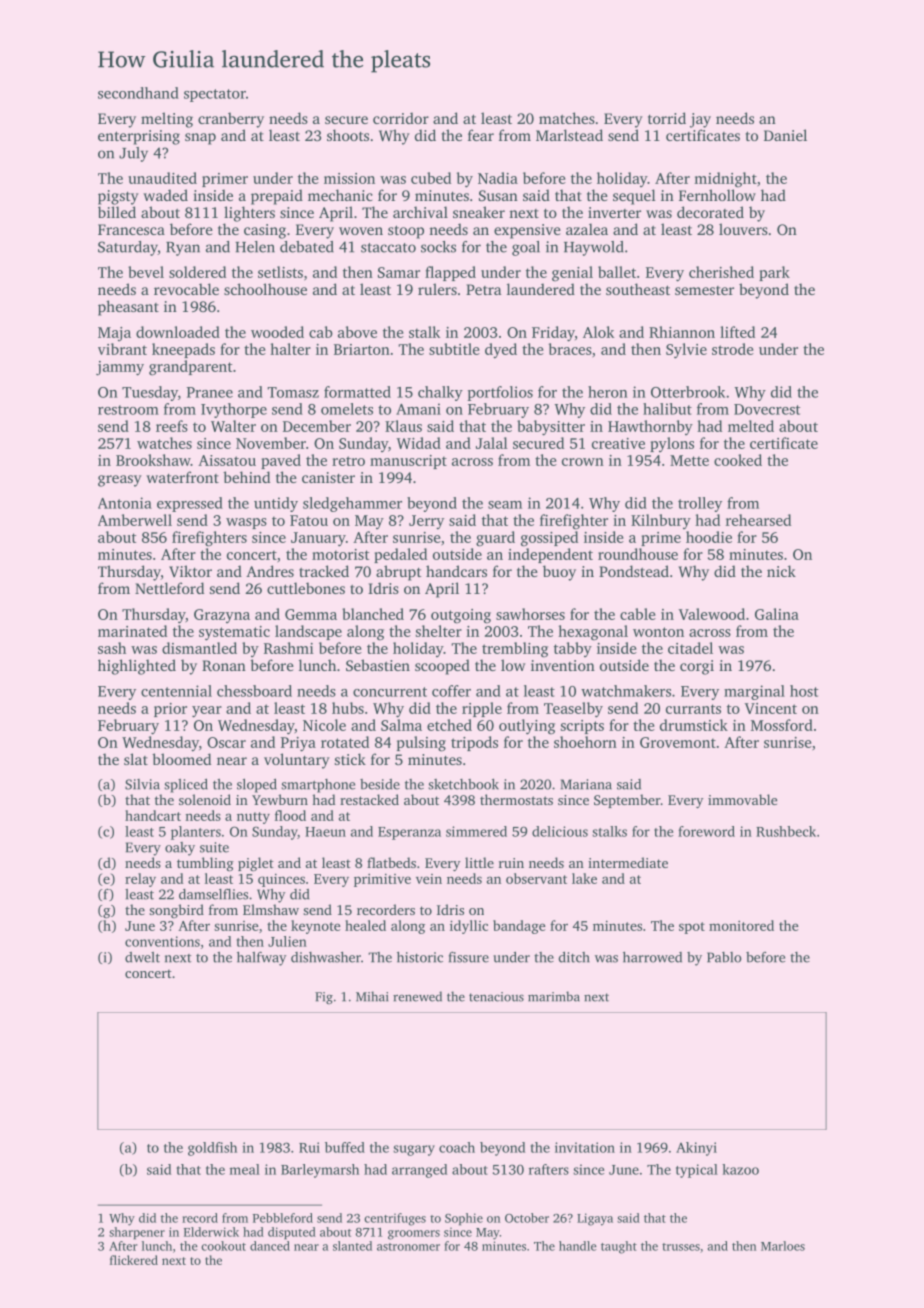 This screenshot has height=1308, width=924. What do you see at coordinates (551, 428) in the screenshot?
I see `babysitter` at bounding box center [551, 428].
